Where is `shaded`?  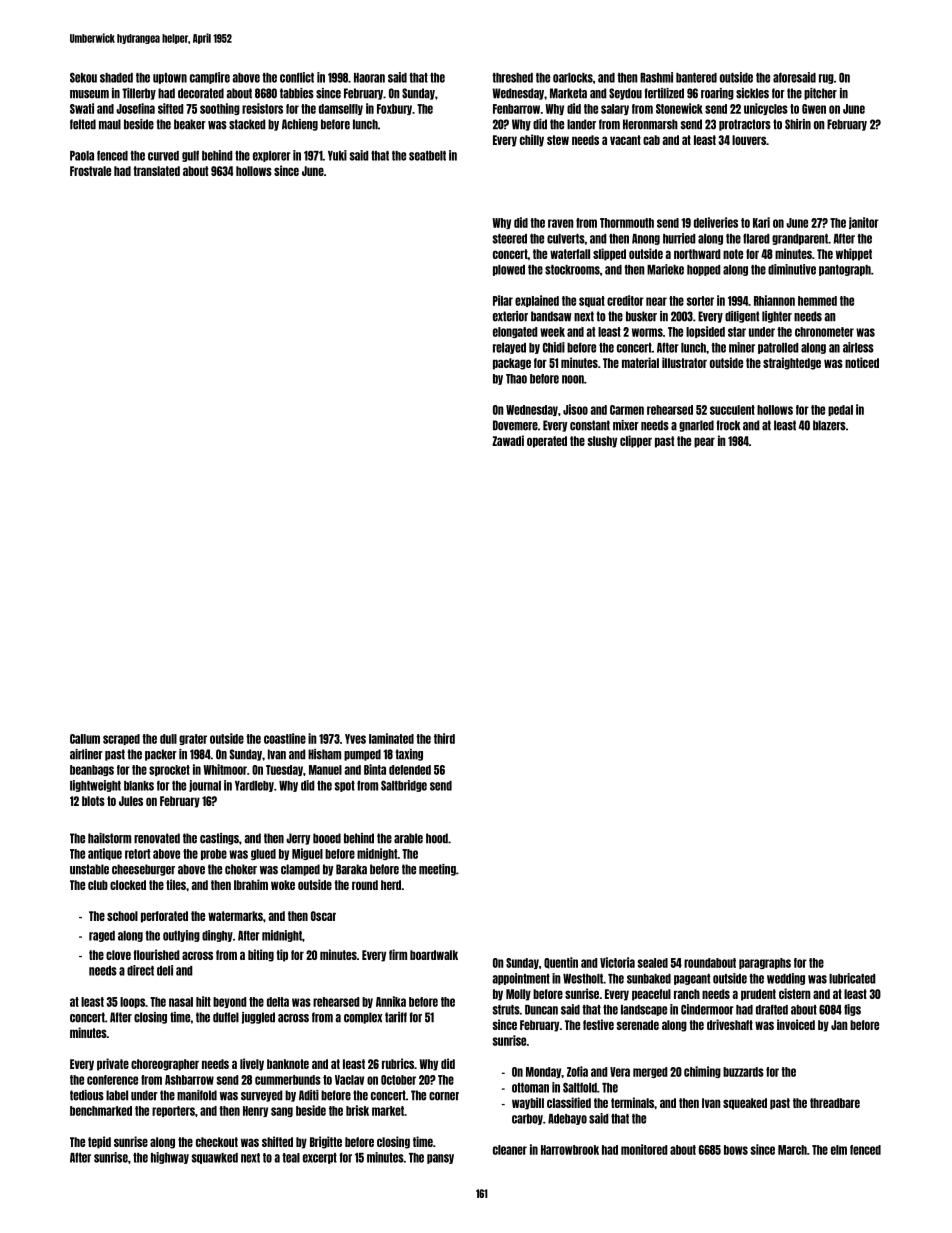 shaded is located at coordinates (116, 78).
